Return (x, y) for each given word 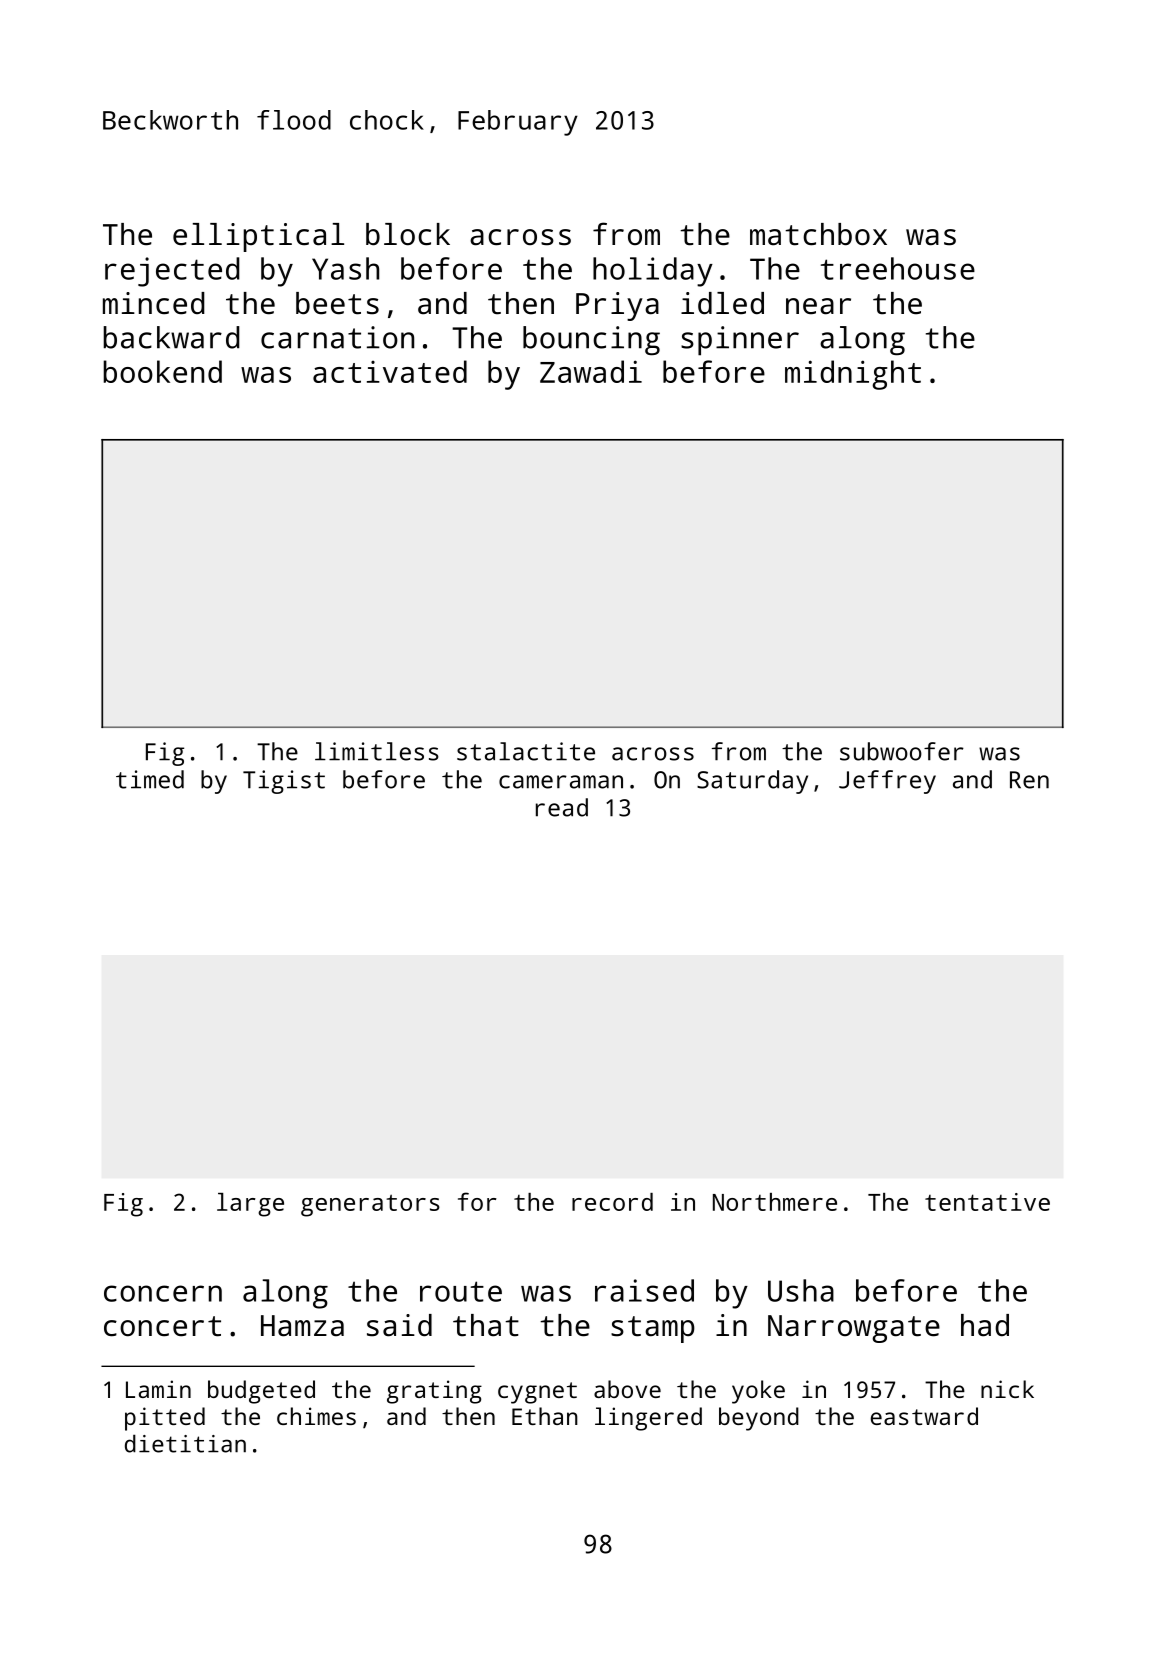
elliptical (258, 237)
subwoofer (902, 751)
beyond (759, 1419)
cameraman (561, 782)
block (408, 234)
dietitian (185, 1443)
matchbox (818, 234)
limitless (377, 751)
